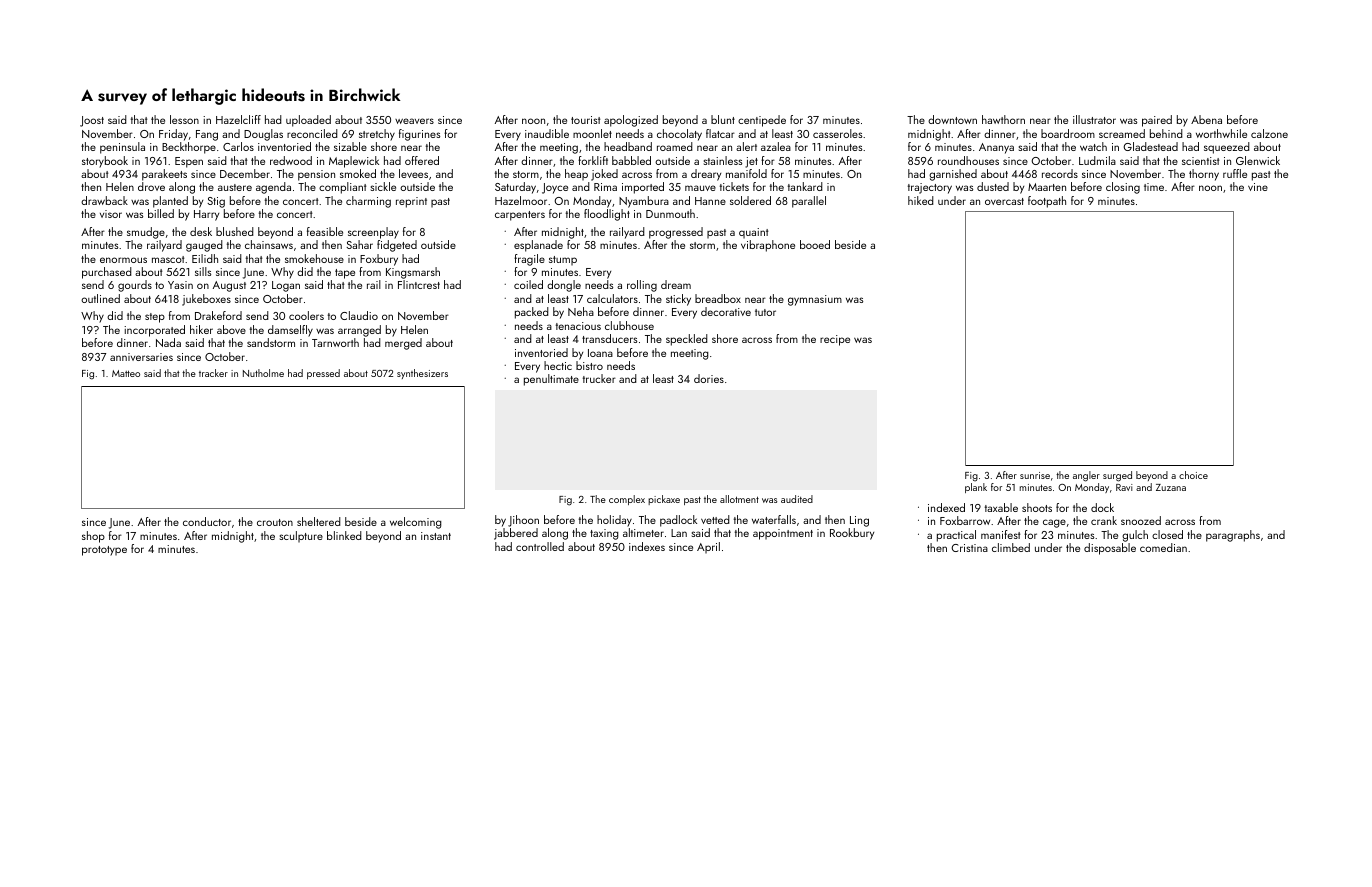 The height and width of the page is (887, 1372). What do you see at coordinates (776, 146) in the page?
I see `azalea` at bounding box center [776, 146].
